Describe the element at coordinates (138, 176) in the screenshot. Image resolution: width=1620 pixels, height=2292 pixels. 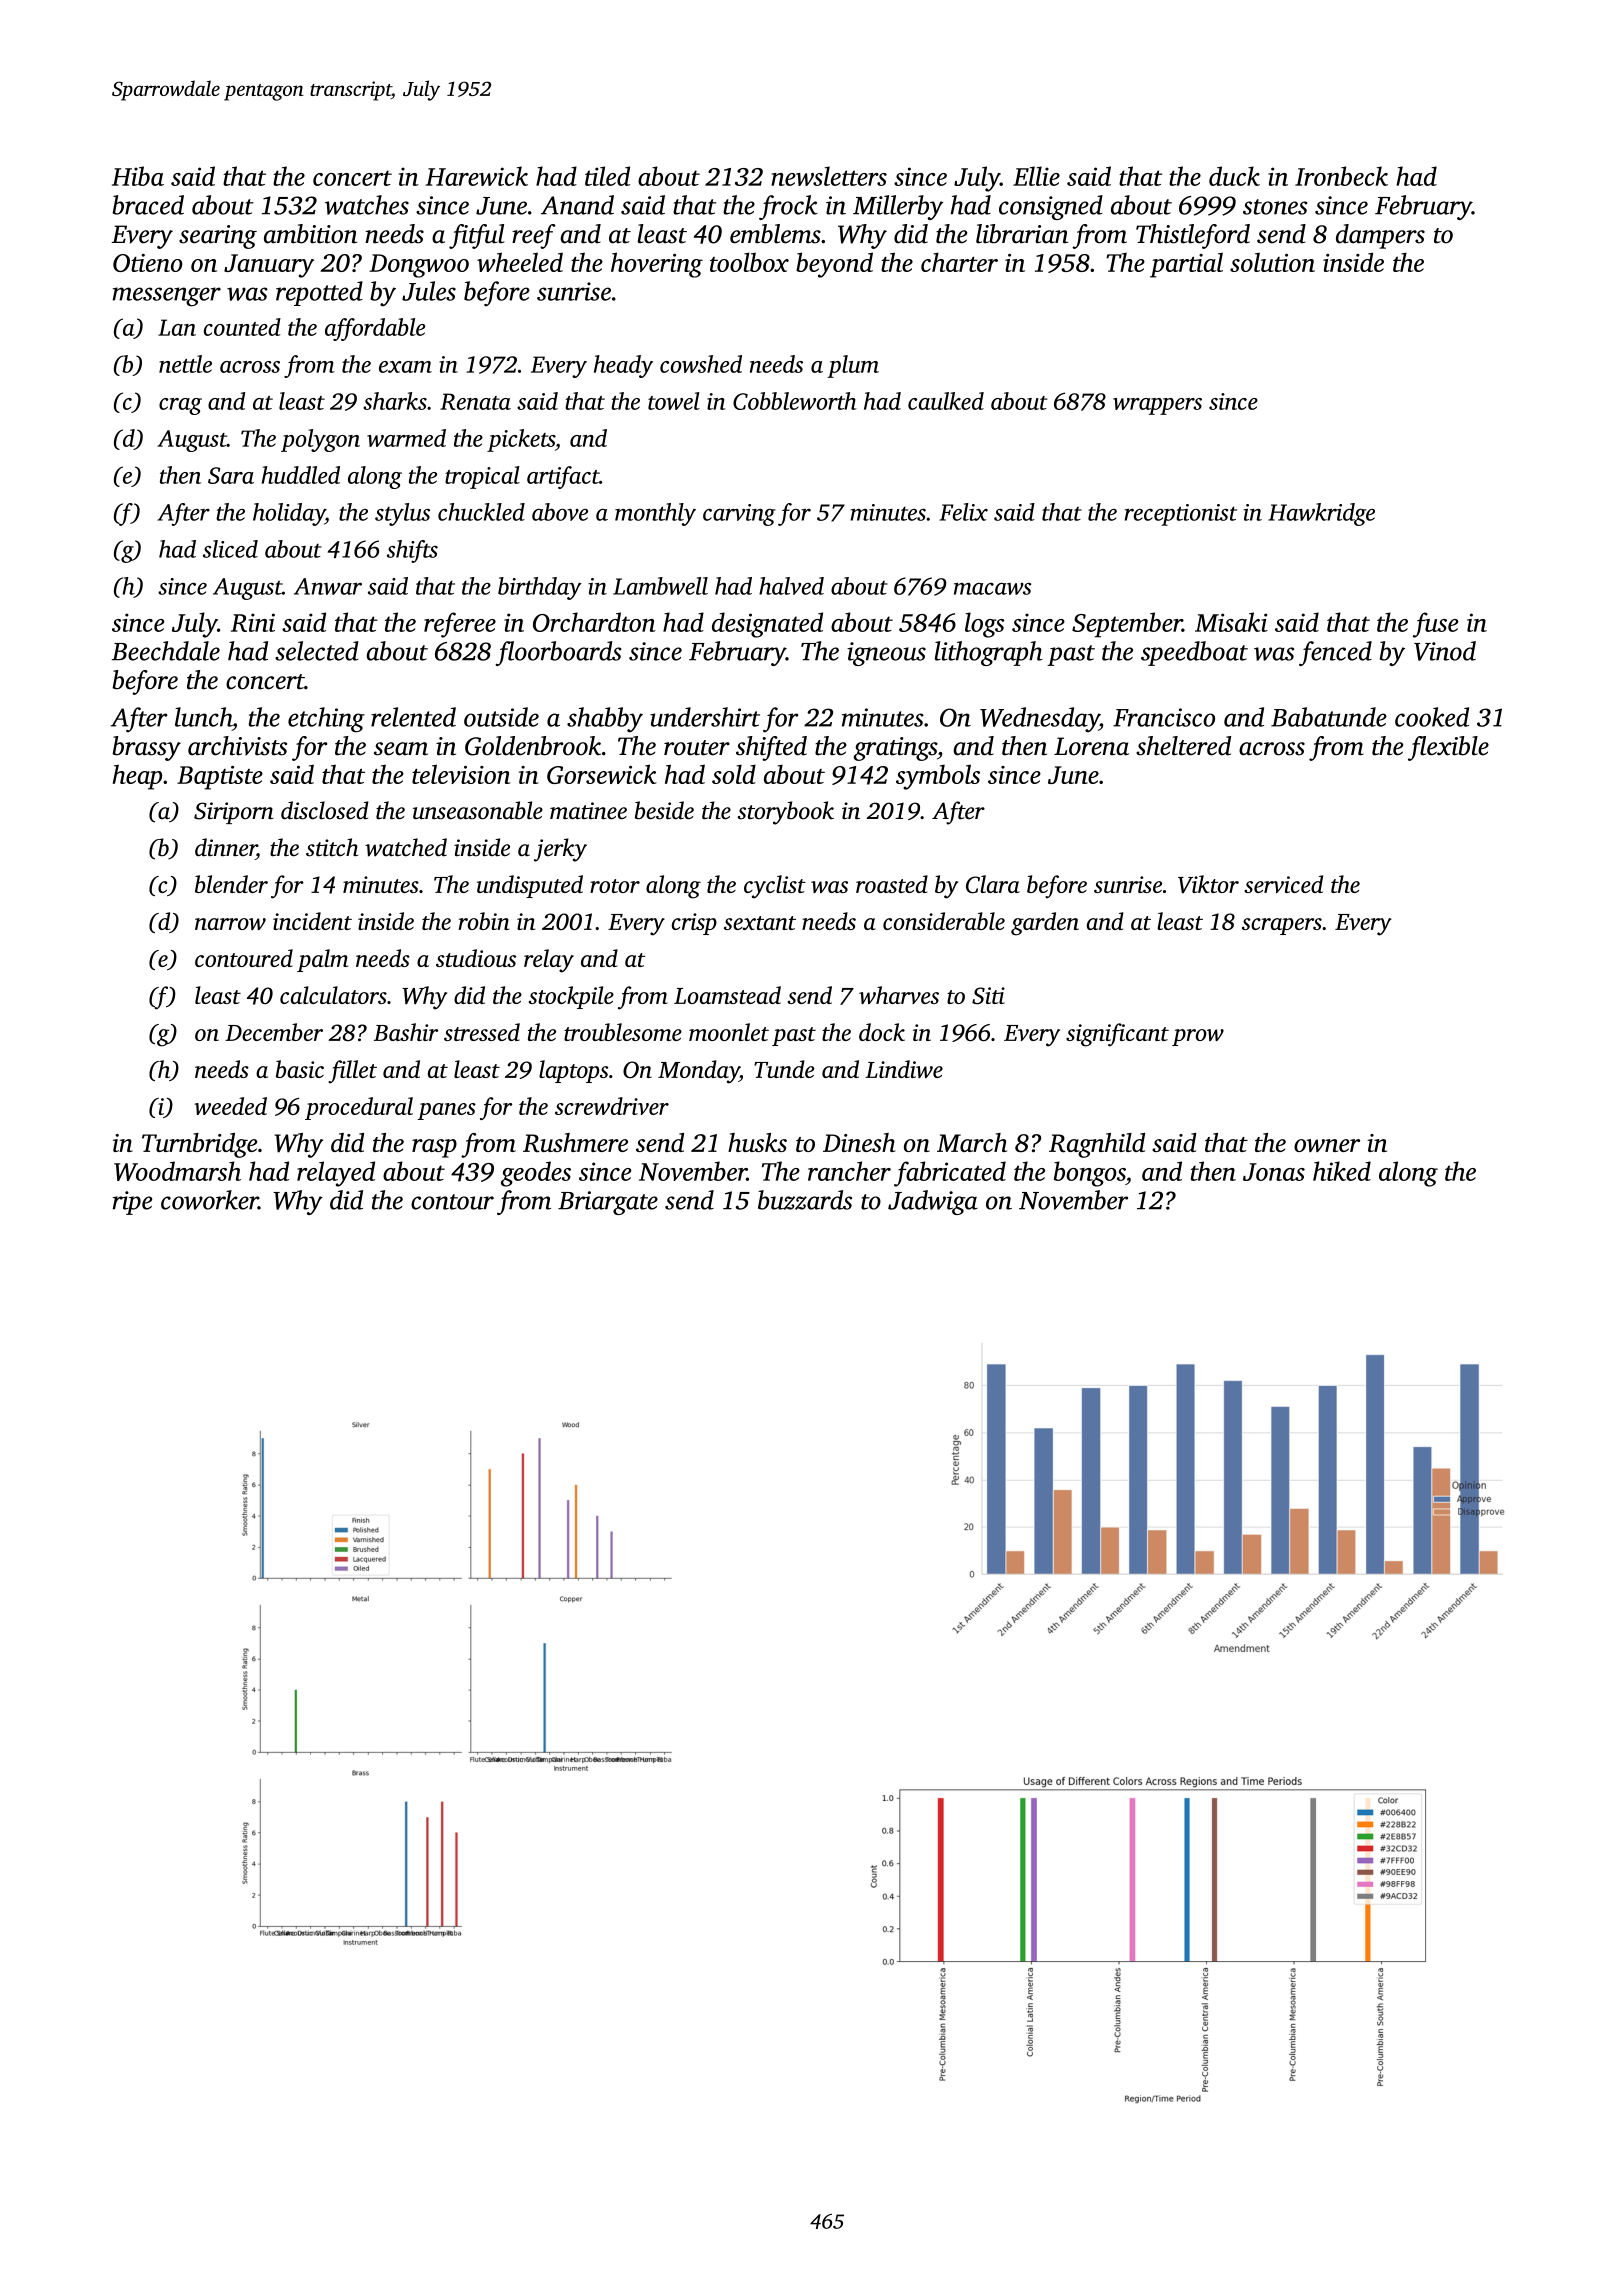
I see `Hiba` at that location.
